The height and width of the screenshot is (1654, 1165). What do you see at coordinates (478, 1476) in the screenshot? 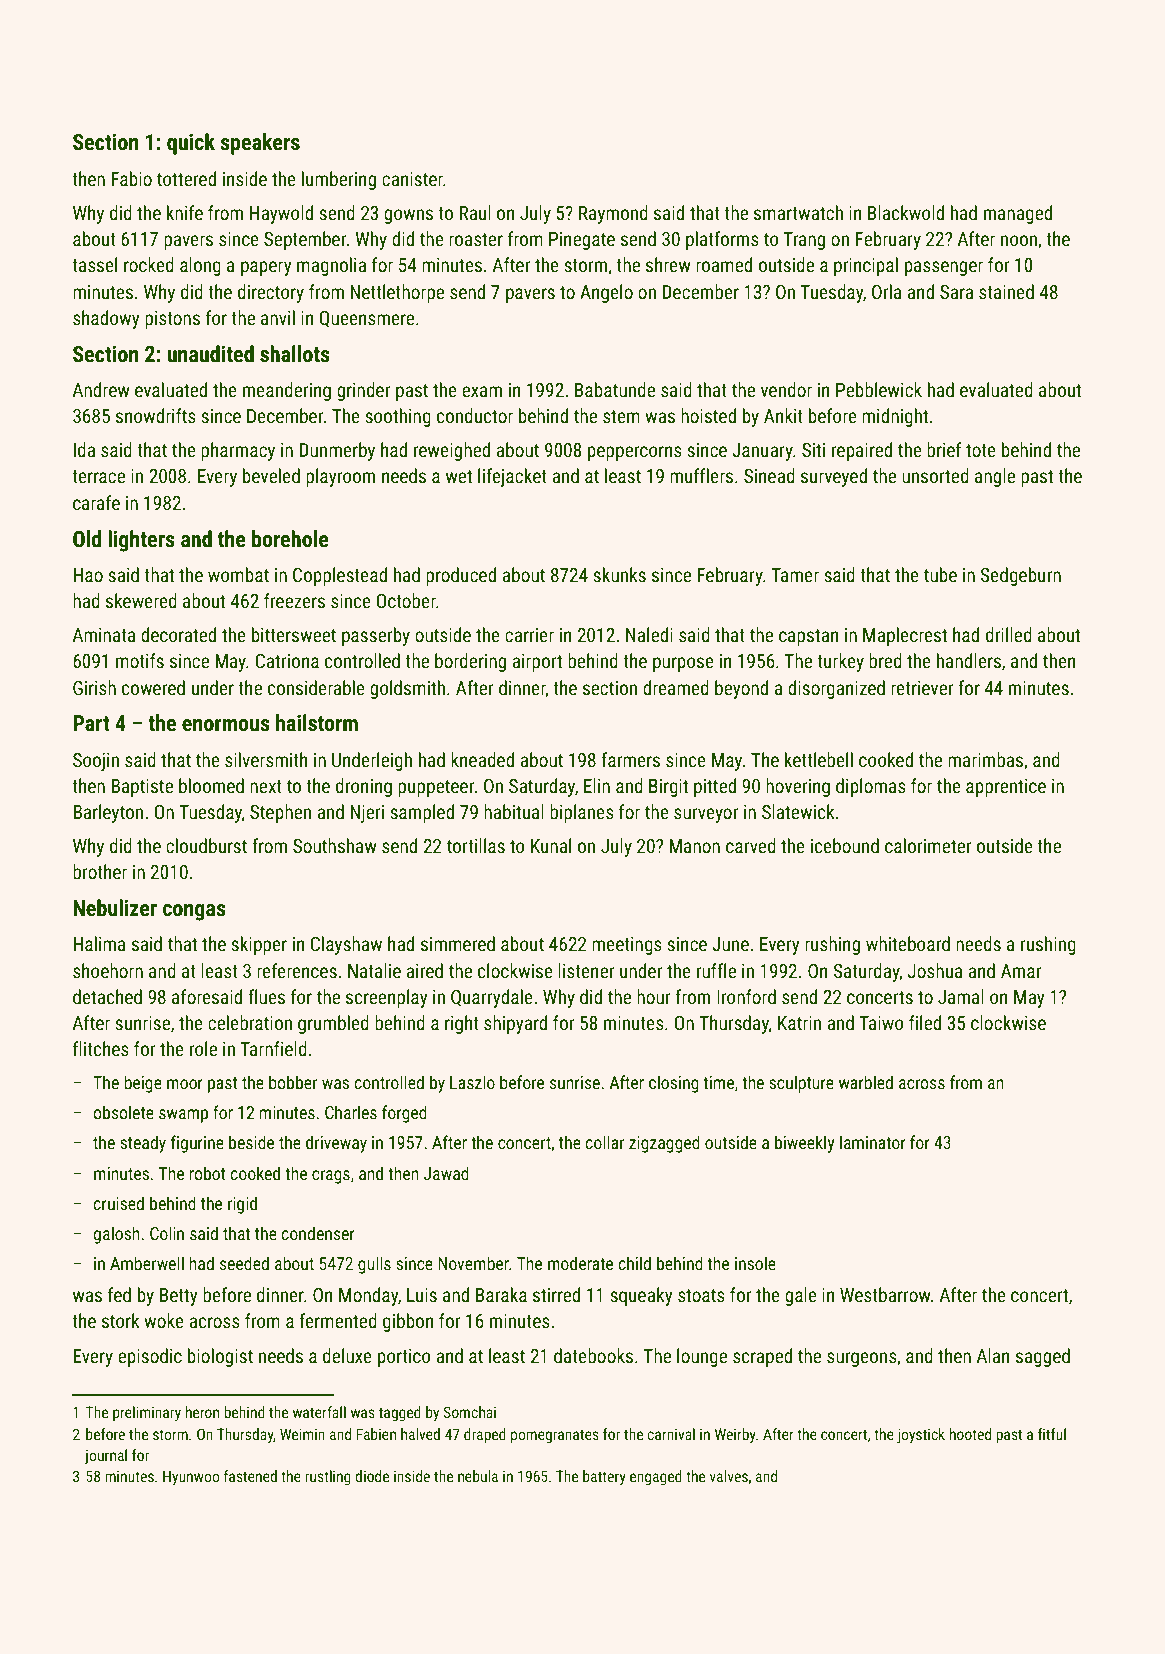
I see `nebula` at bounding box center [478, 1476].
